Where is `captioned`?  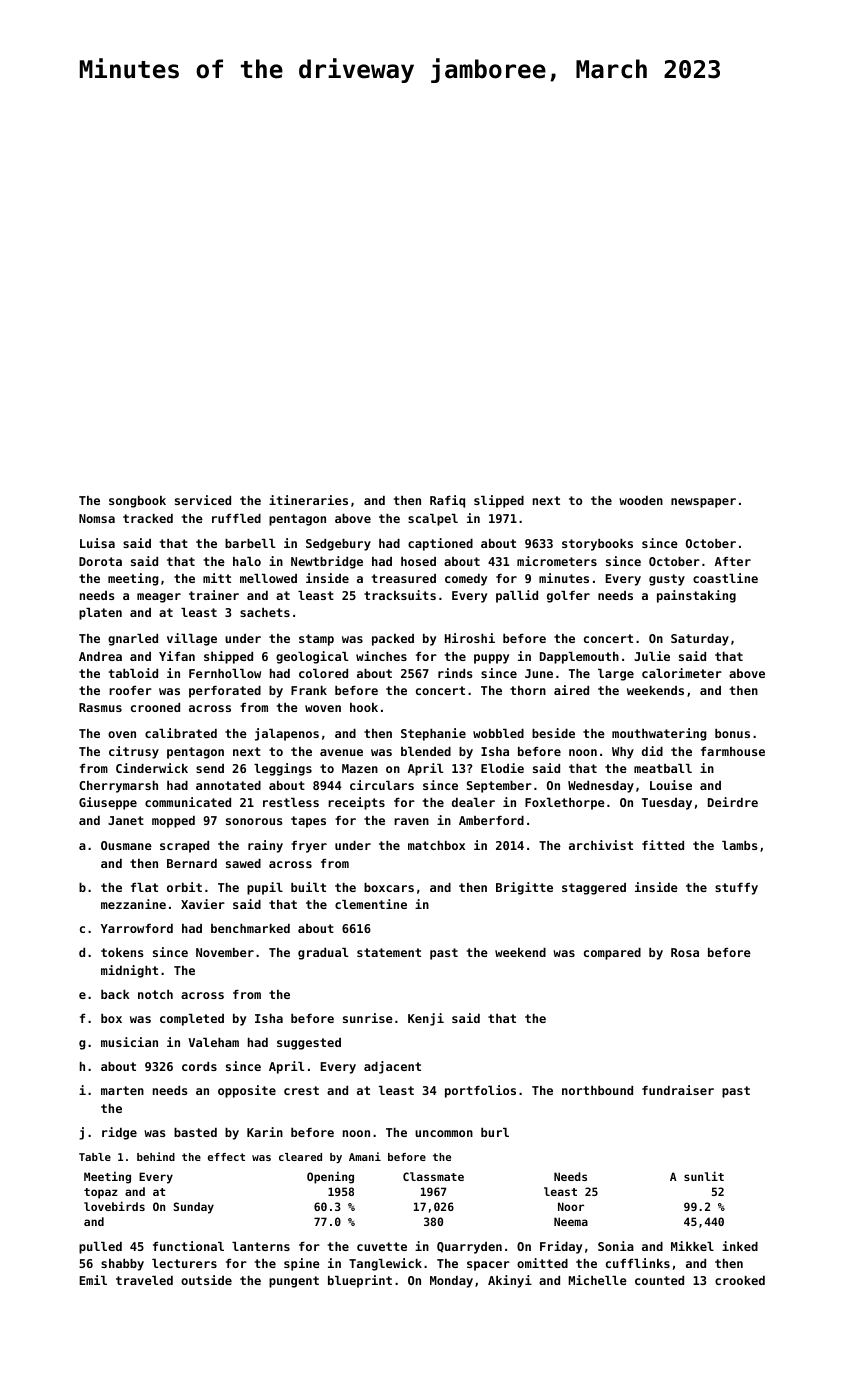
captioned is located at coordinates (440, 544).
